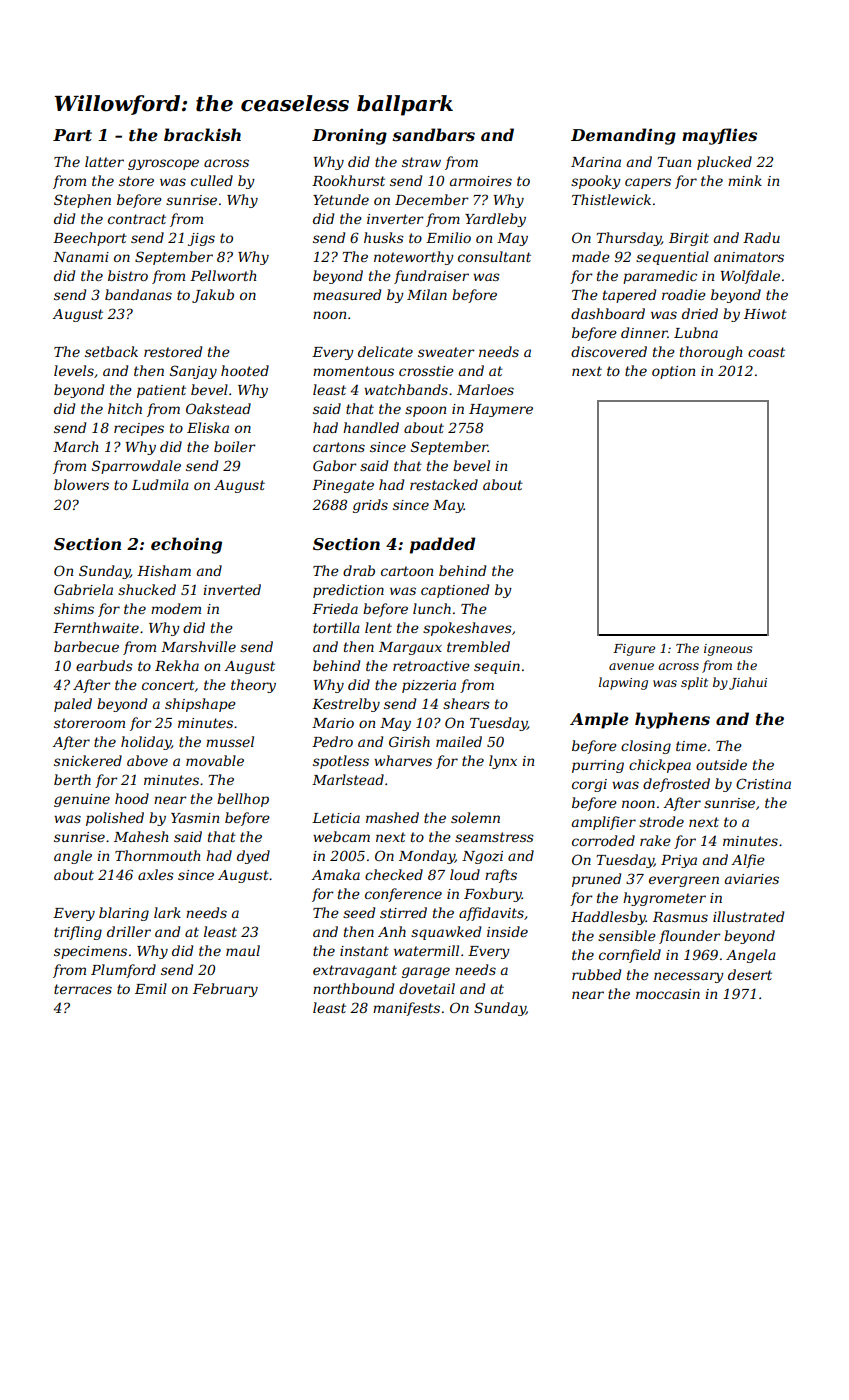 The width and height of the image is (849, 1400). I want to click on February, so click(225, 990).
